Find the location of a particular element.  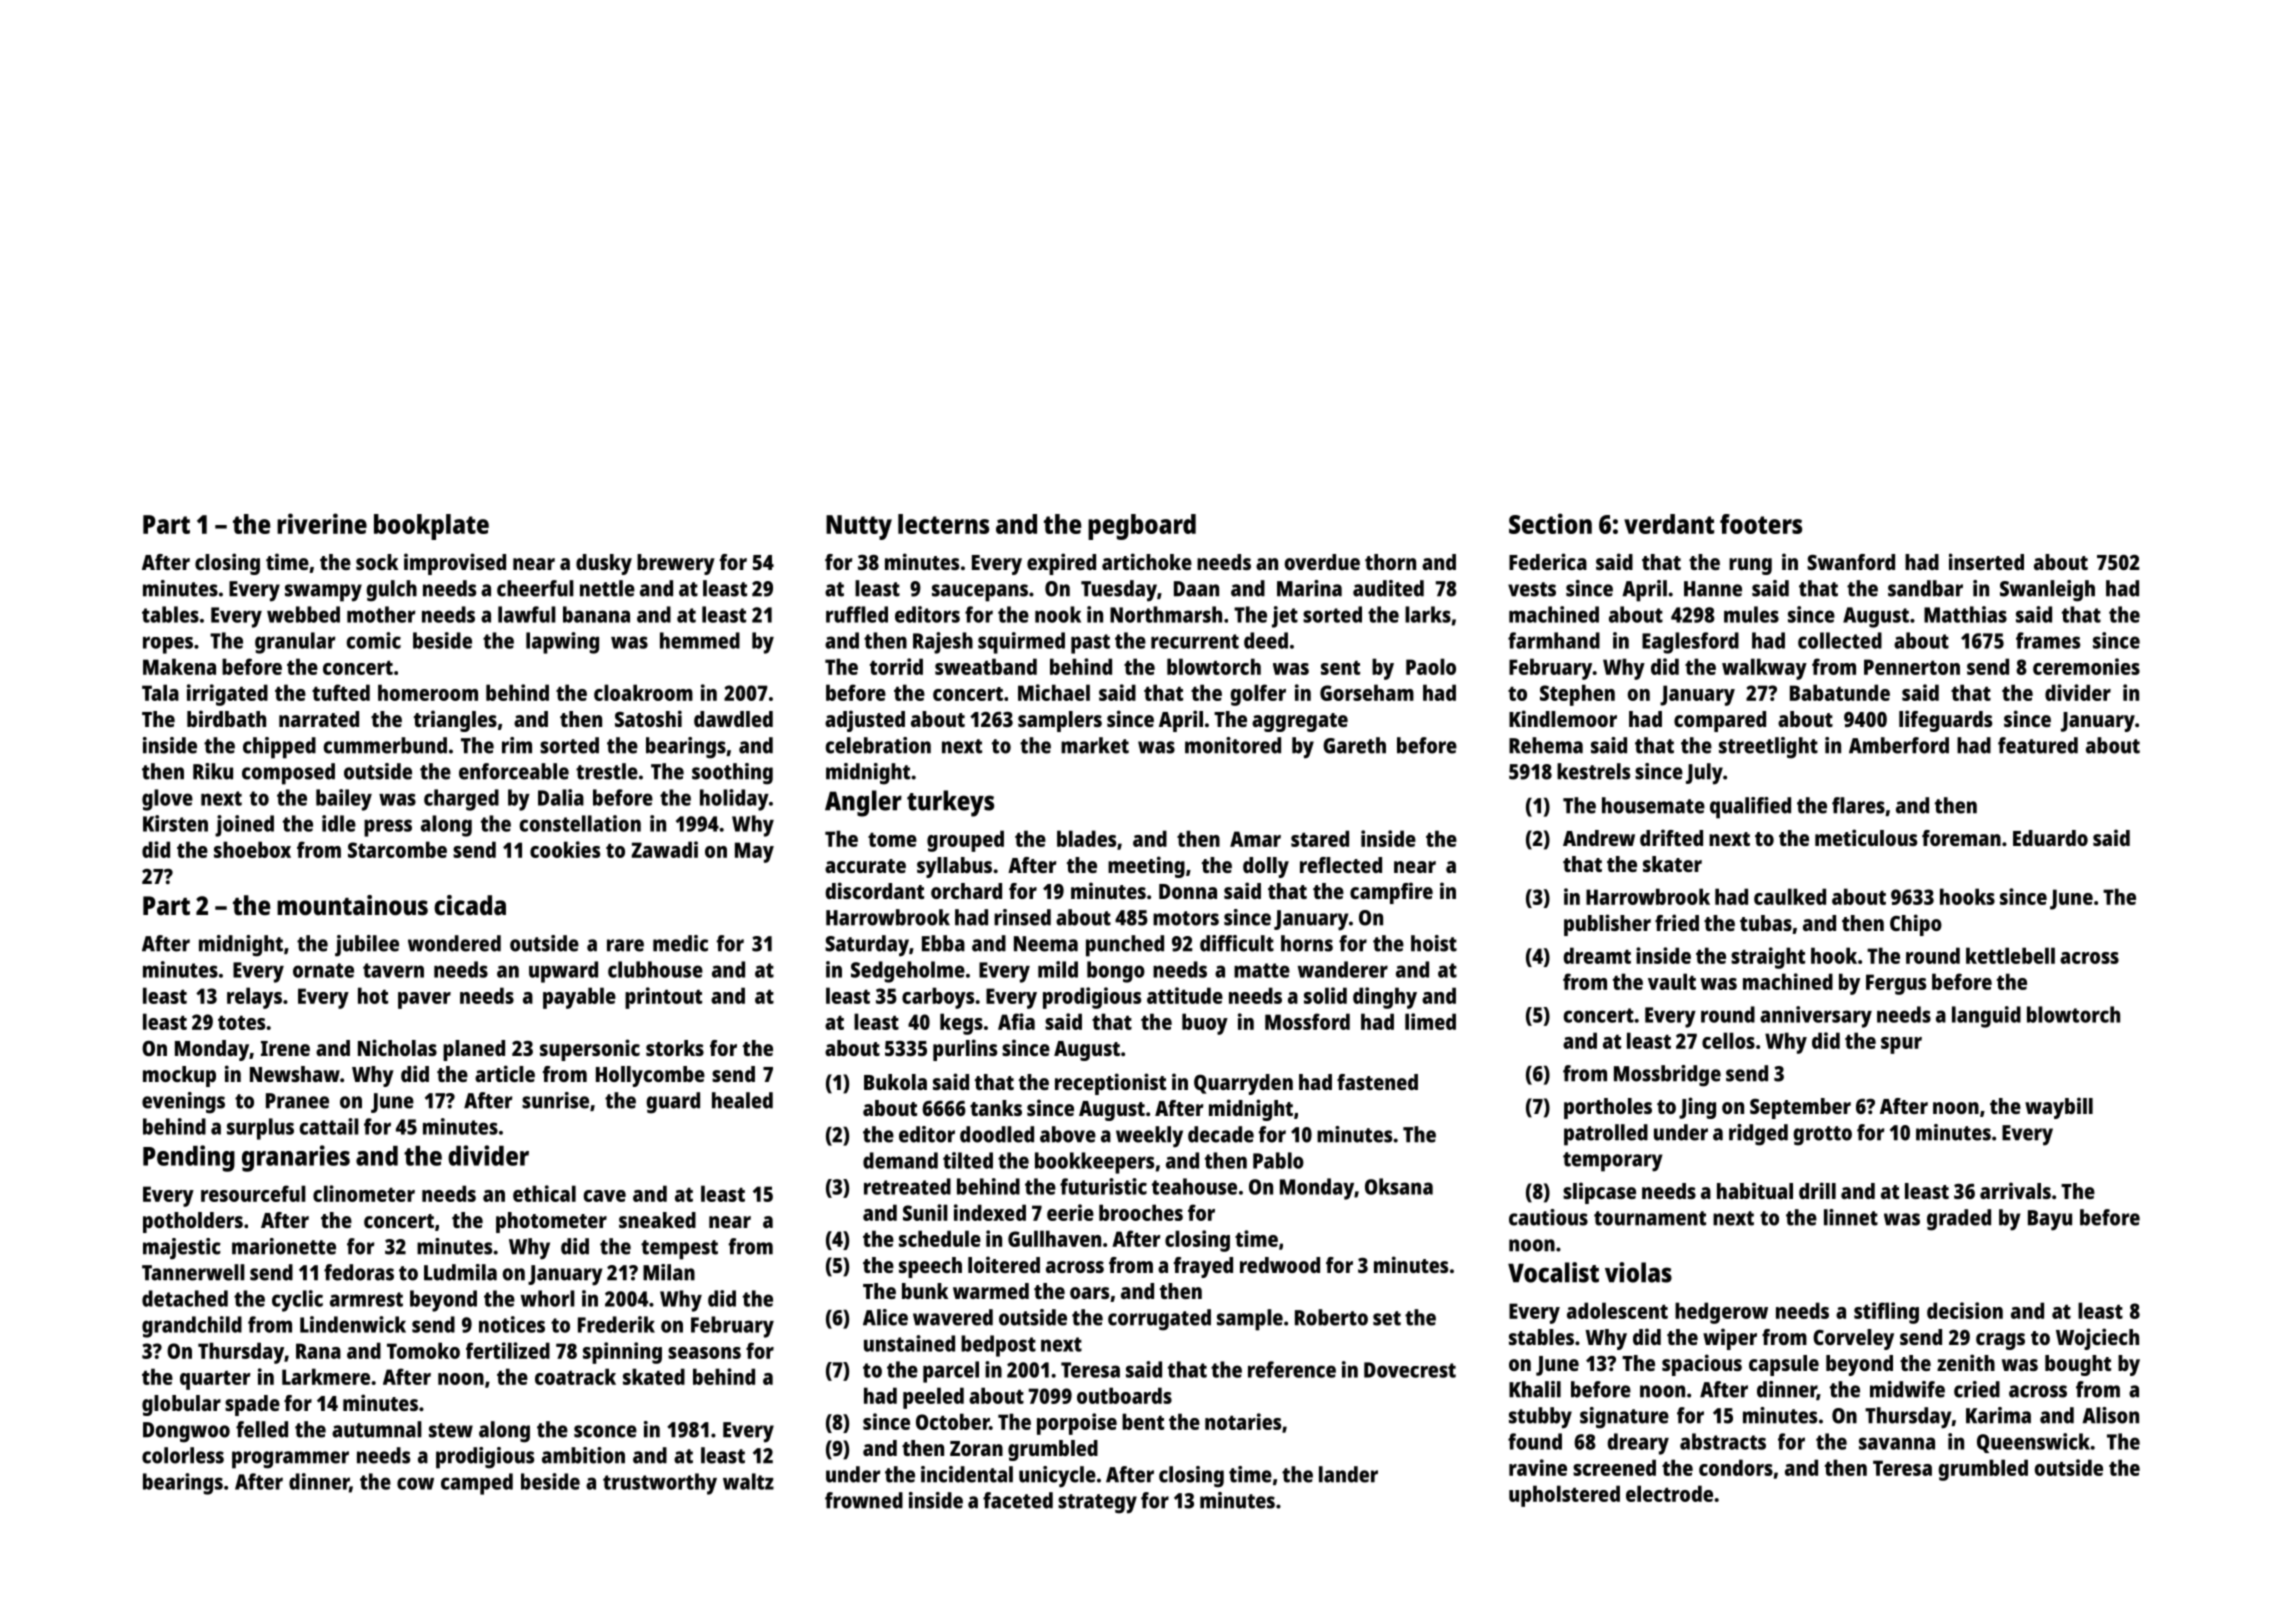

stared is located at coordinates (1320, 838).
